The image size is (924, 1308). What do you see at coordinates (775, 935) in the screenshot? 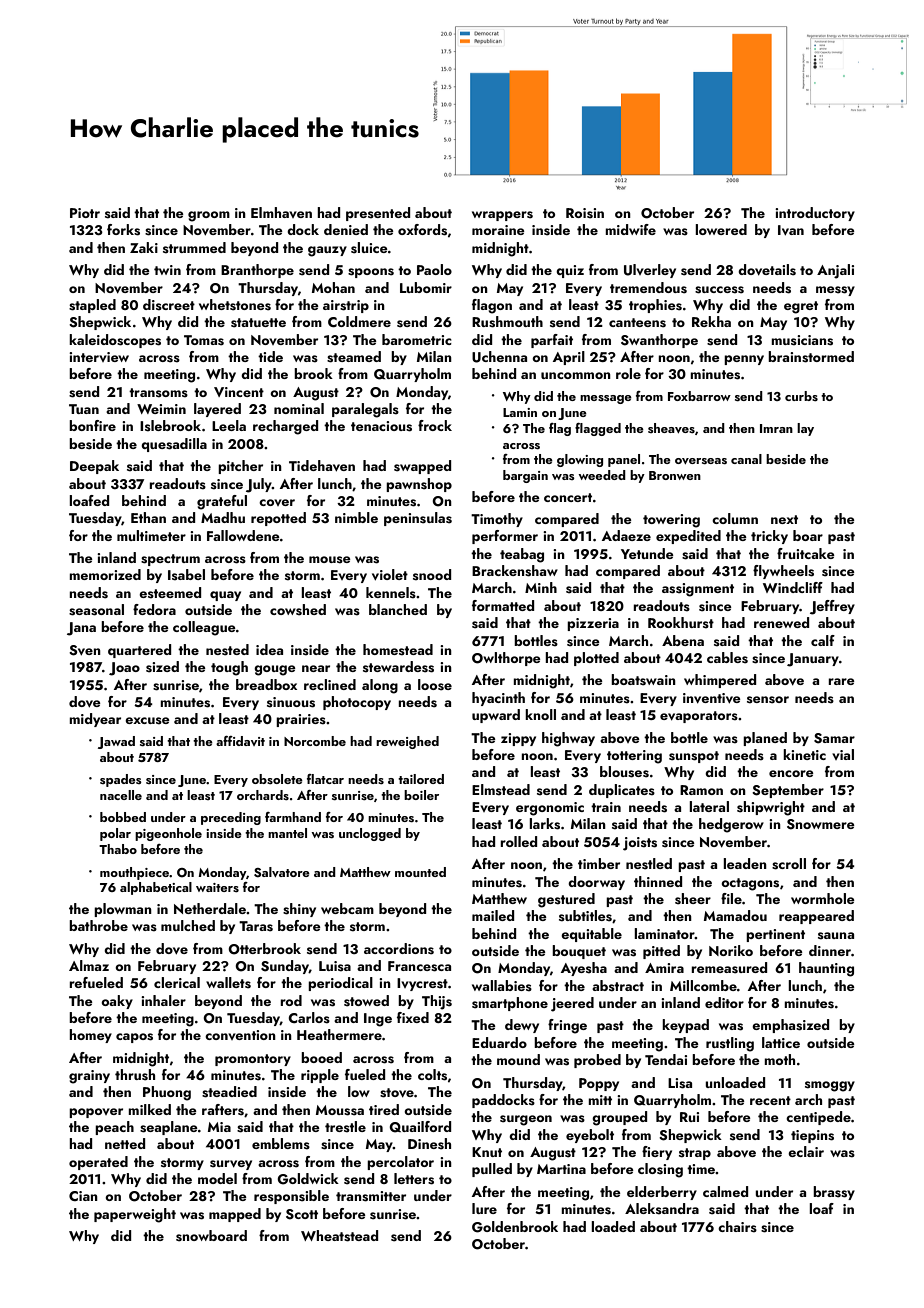
I see `pertinent` at bounding box center [775, 935].
